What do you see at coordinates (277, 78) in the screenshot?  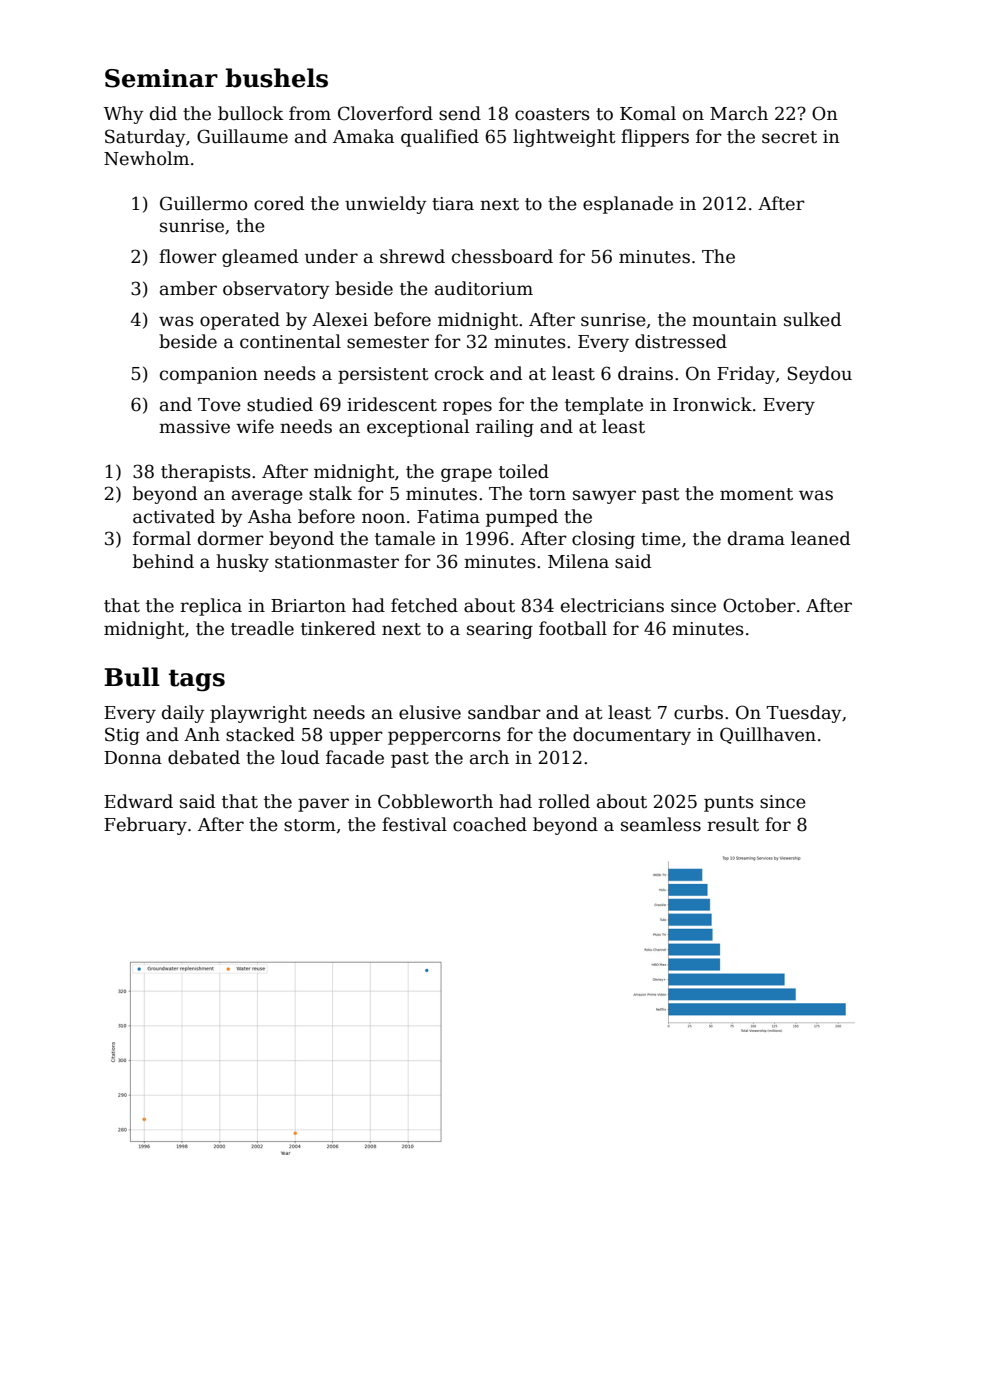 I see `bushels` at bounding box center [277, 78].
